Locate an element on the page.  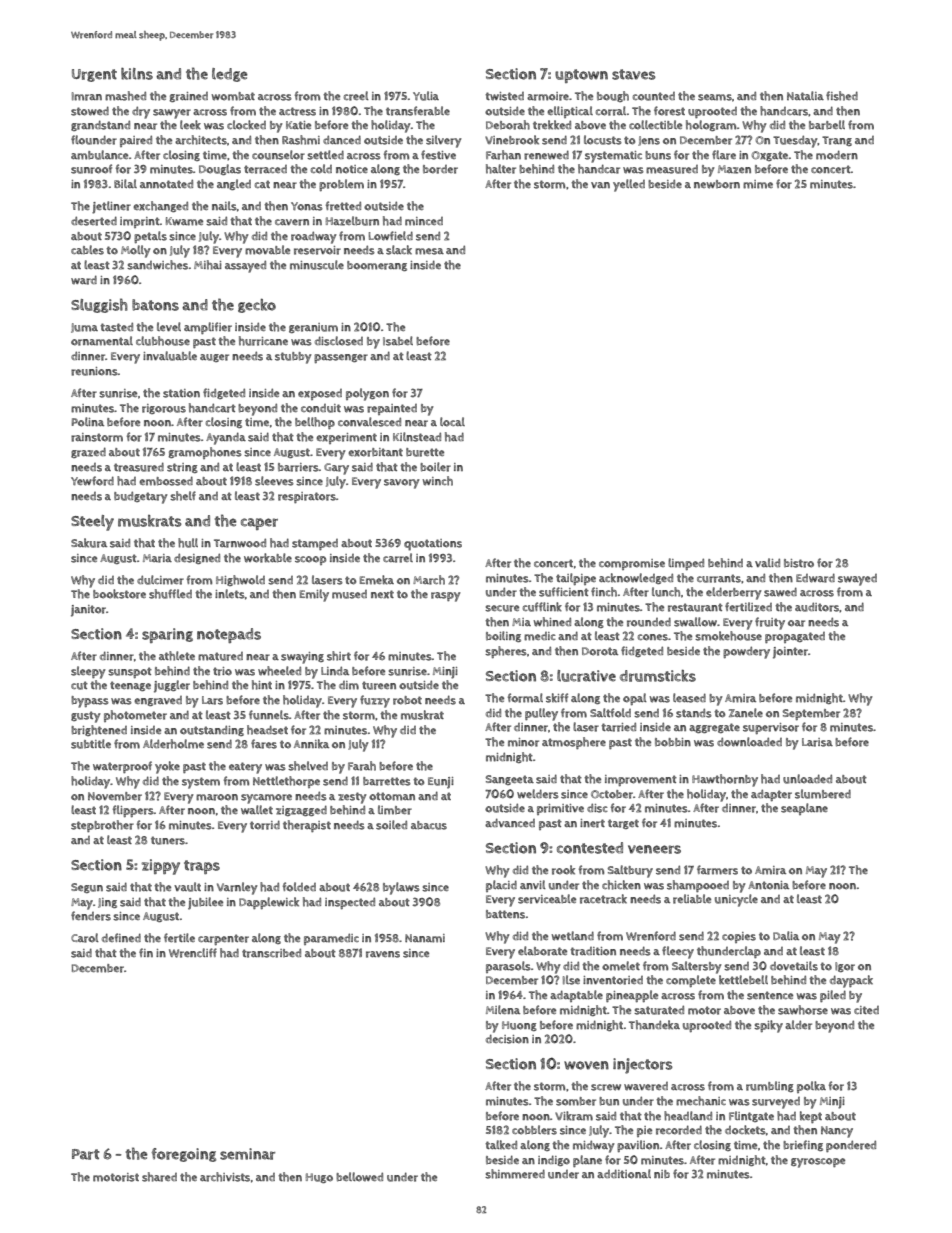
Maria is located at coordinates (157, 558).
